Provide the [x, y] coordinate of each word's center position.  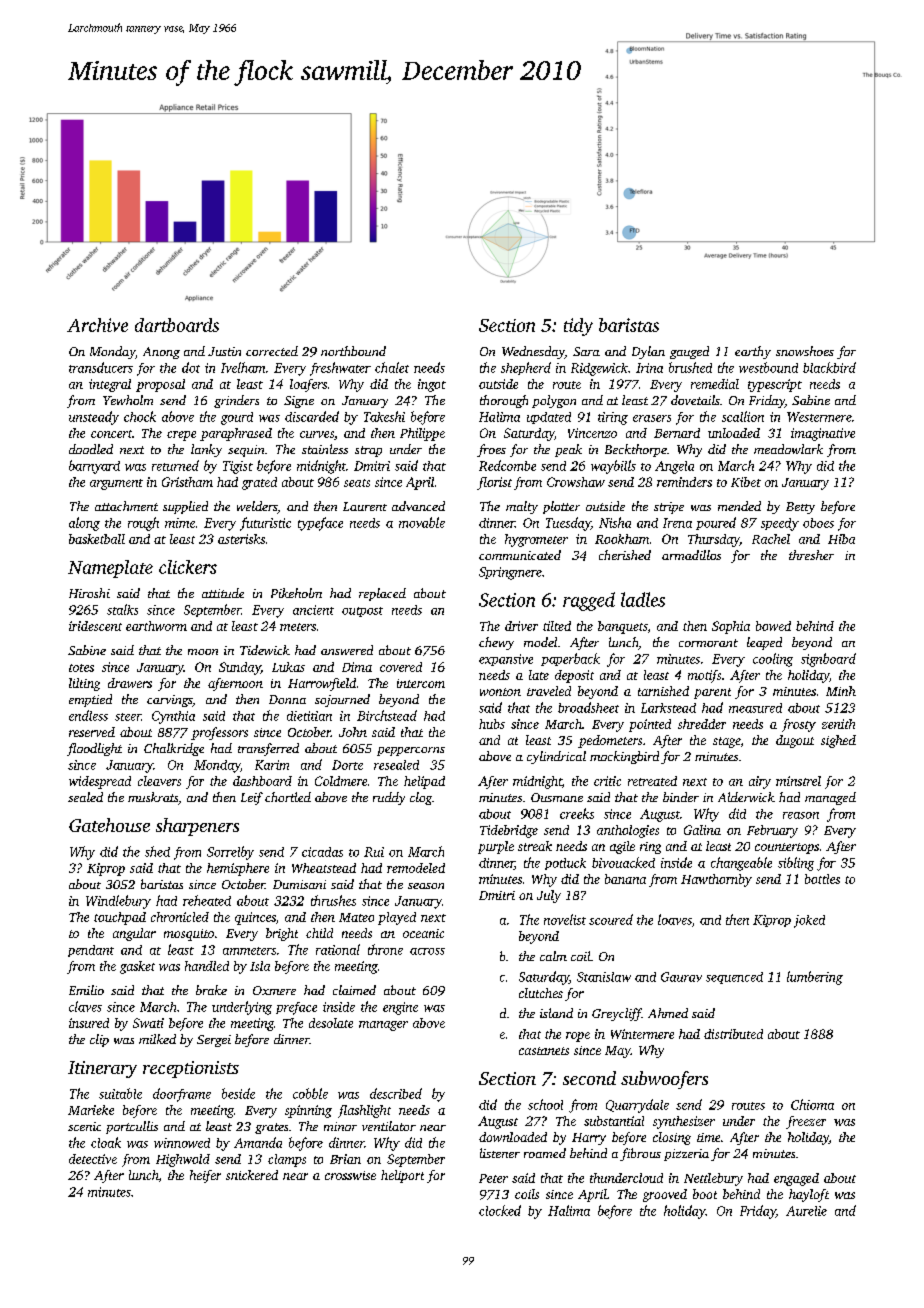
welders [257, 507]
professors [219, 733]
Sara [586, 351]
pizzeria [686, 1155]
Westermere [819, 417]
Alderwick [746, 797]
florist [494, 483]
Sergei [214, 1041]
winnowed [182, 1143]
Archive [97, 325]
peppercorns [411, 751]
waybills [613, 467]
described [396, 1093]
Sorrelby [230, 853]
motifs [704, 676]
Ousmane [557, 797]
